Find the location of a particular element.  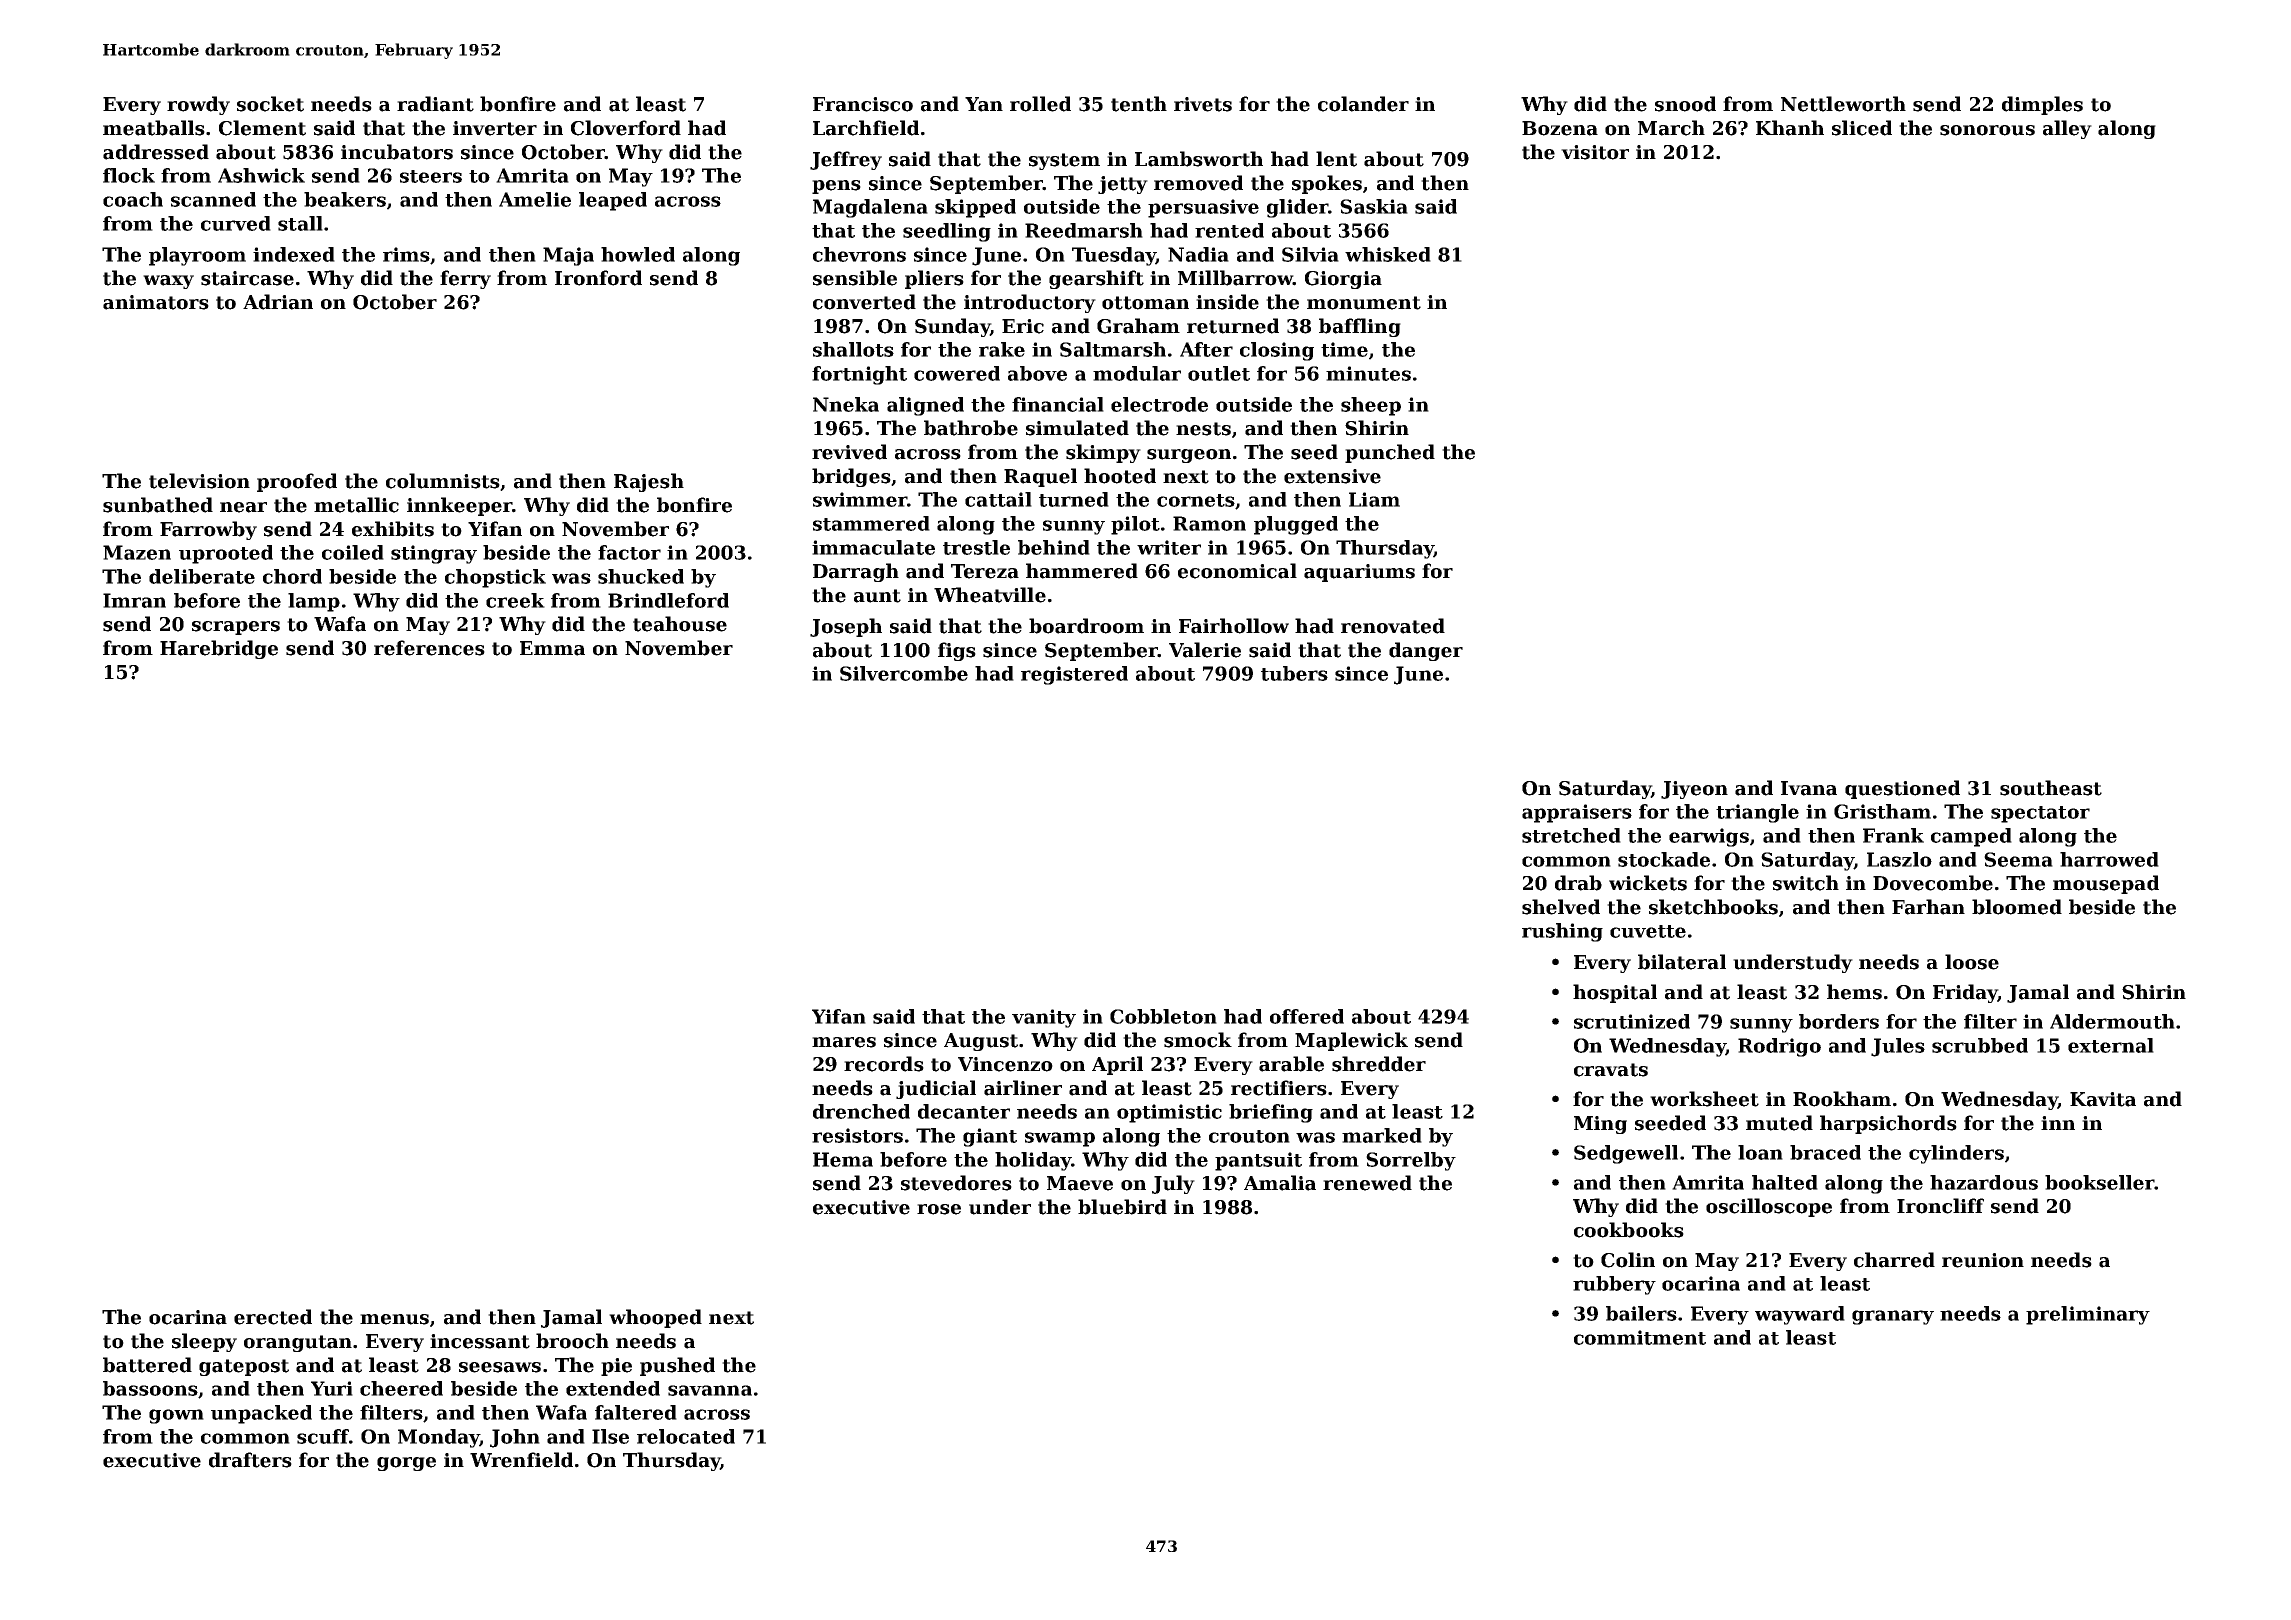

erected is located at coordinates (273, 1317).
